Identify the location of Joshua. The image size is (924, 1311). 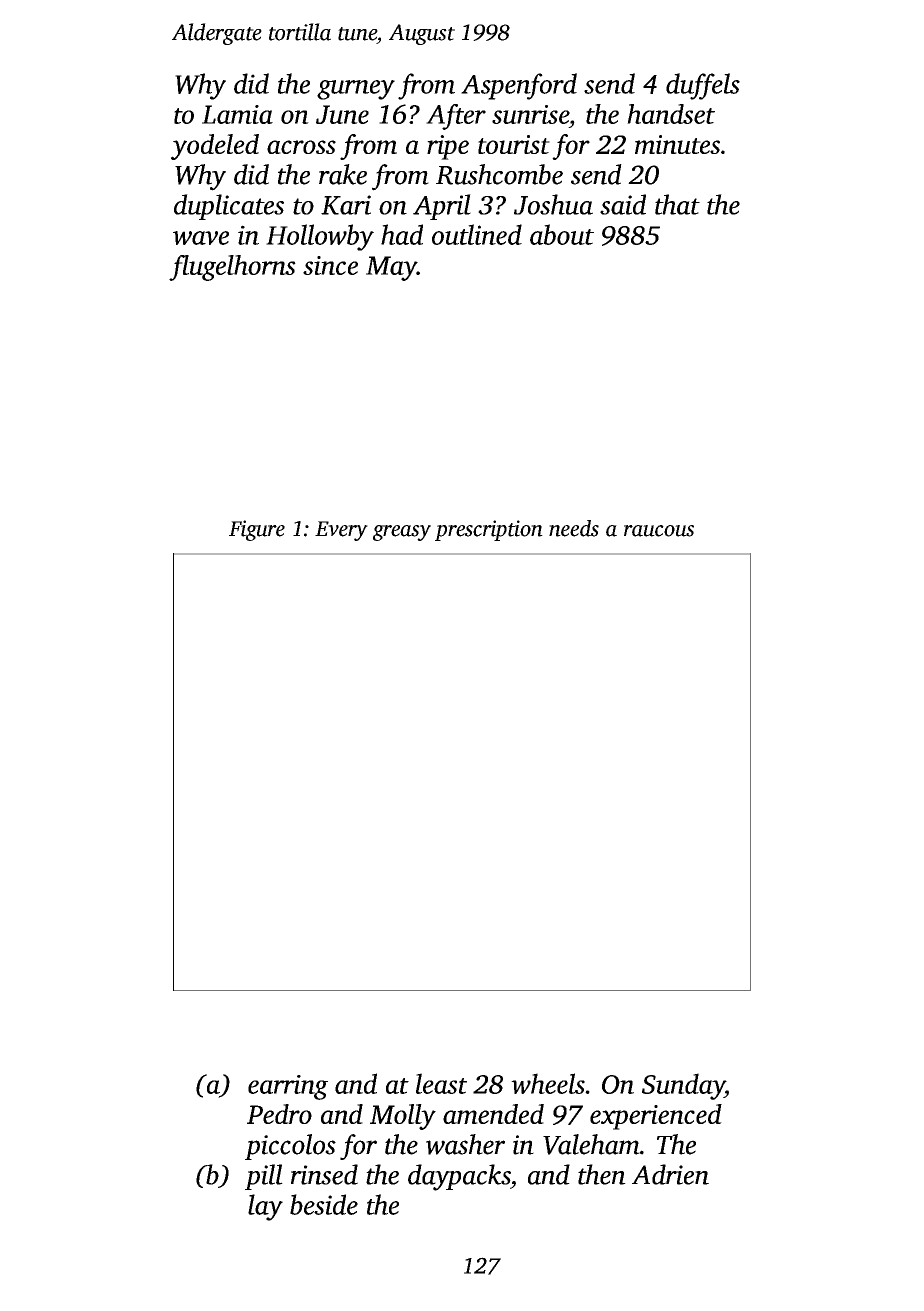
(553, 204).
